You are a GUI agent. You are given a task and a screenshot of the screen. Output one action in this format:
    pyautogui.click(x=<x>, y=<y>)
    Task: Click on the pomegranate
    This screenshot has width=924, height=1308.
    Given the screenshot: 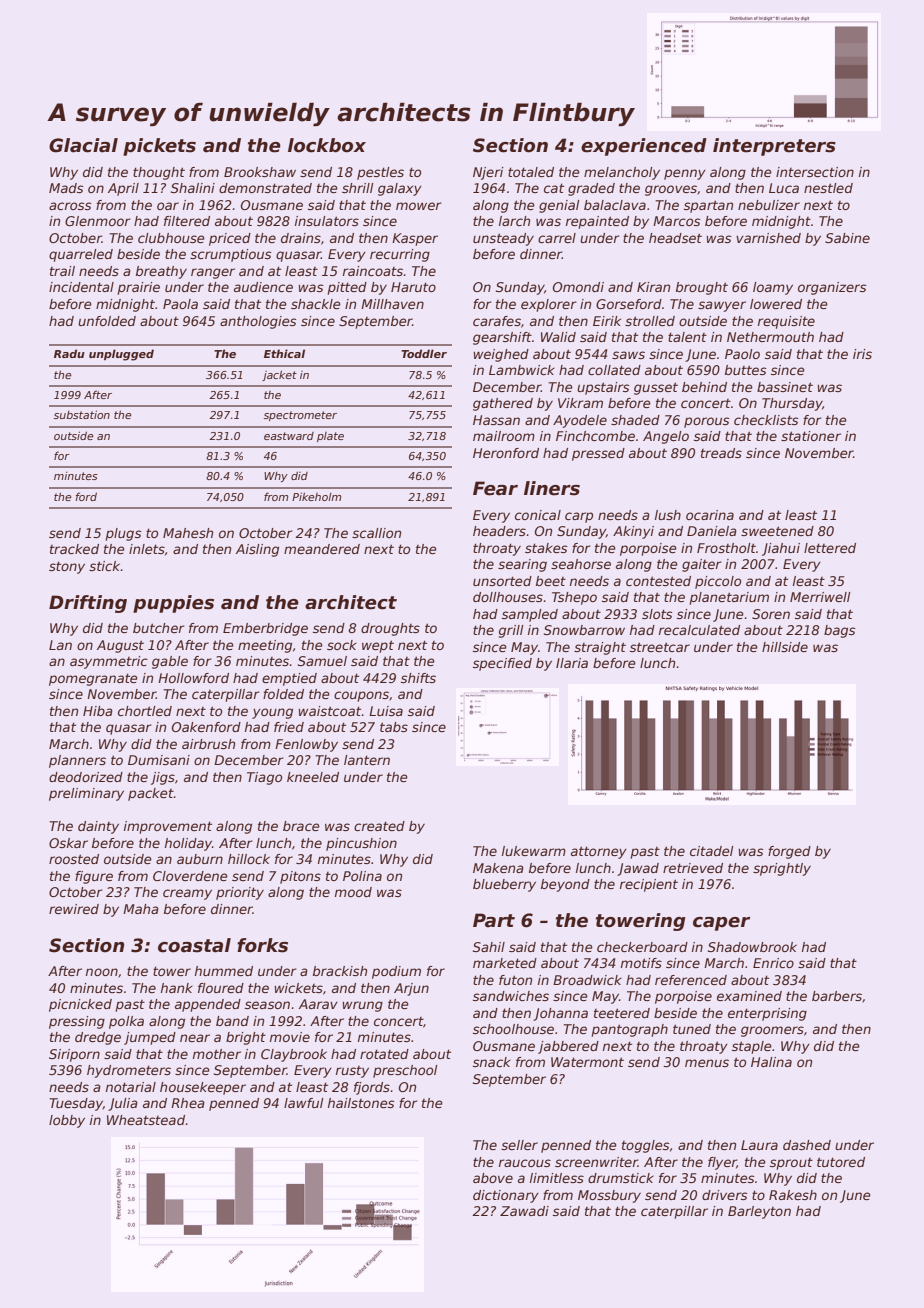 What is the action you would take?
    pyautogui.click(x=93, y=679)
